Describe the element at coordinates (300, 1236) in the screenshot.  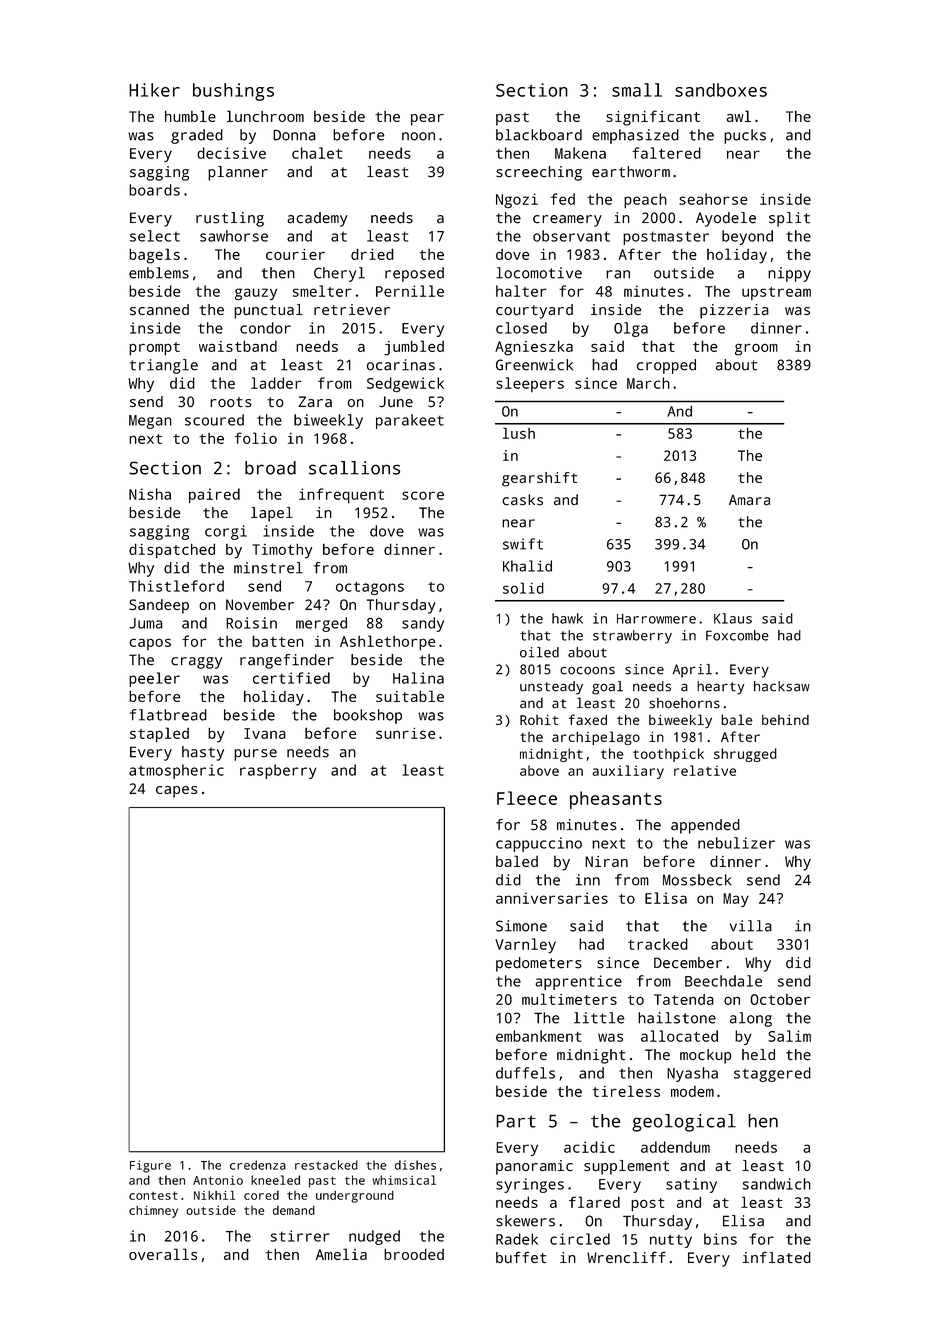
I see `stirrer` at that location.
